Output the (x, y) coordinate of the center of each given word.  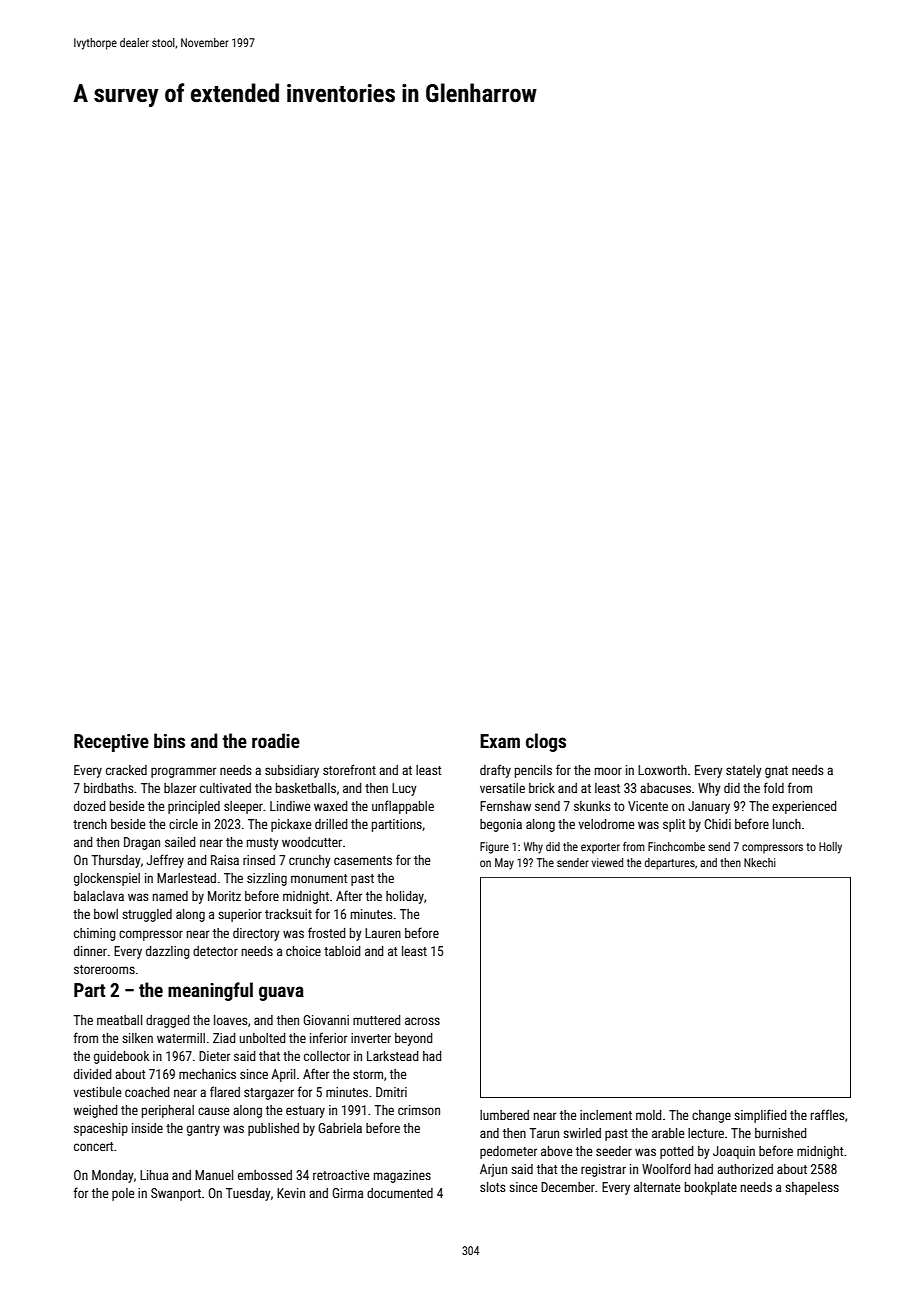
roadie (276, 740)
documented (400, 1193)
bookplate (711, 1188)
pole (123, 1194)
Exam (500, 741)
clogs (546, 742)
